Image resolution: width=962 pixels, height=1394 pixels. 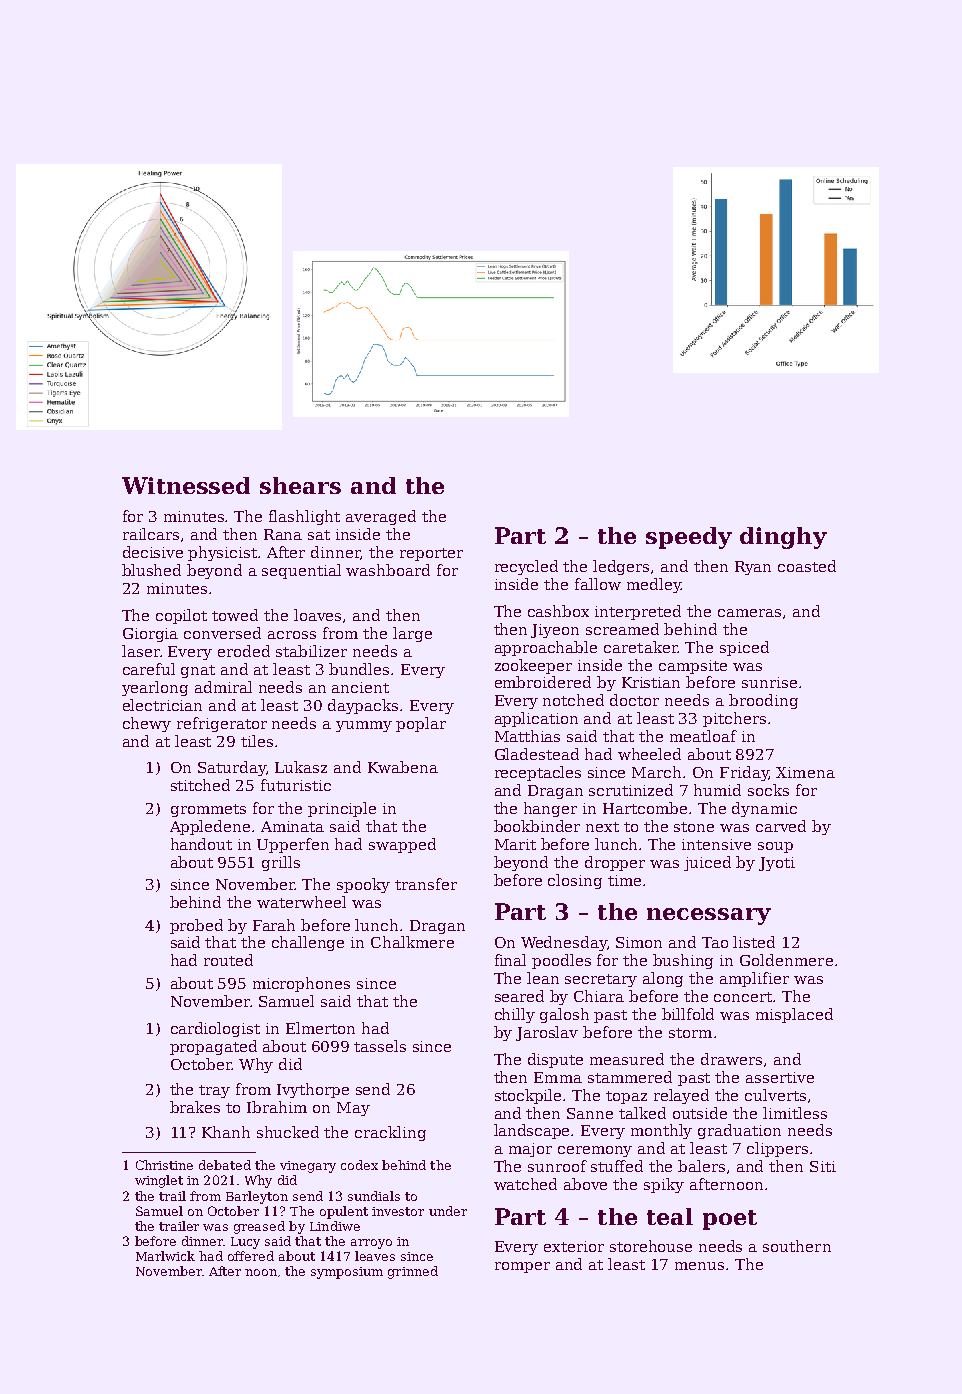 I want to click on spooky, so click(x=363, y=885).
